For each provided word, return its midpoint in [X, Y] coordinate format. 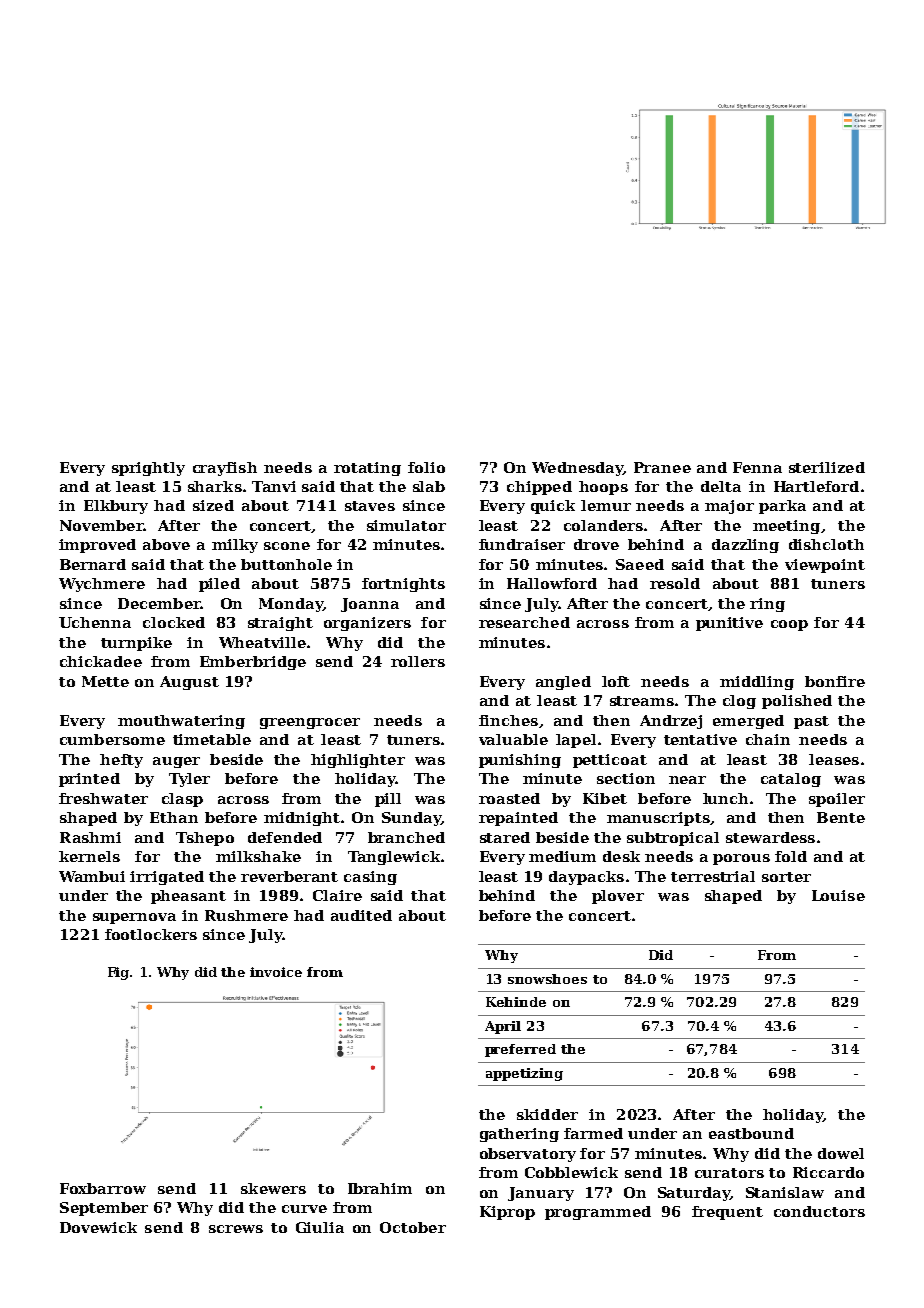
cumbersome [112, 739]
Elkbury [116, 507]
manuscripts [658, 819]
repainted [518, 819]
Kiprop [507, 1213]
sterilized [827, 467]
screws [236, 1229]
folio [426, 467]
